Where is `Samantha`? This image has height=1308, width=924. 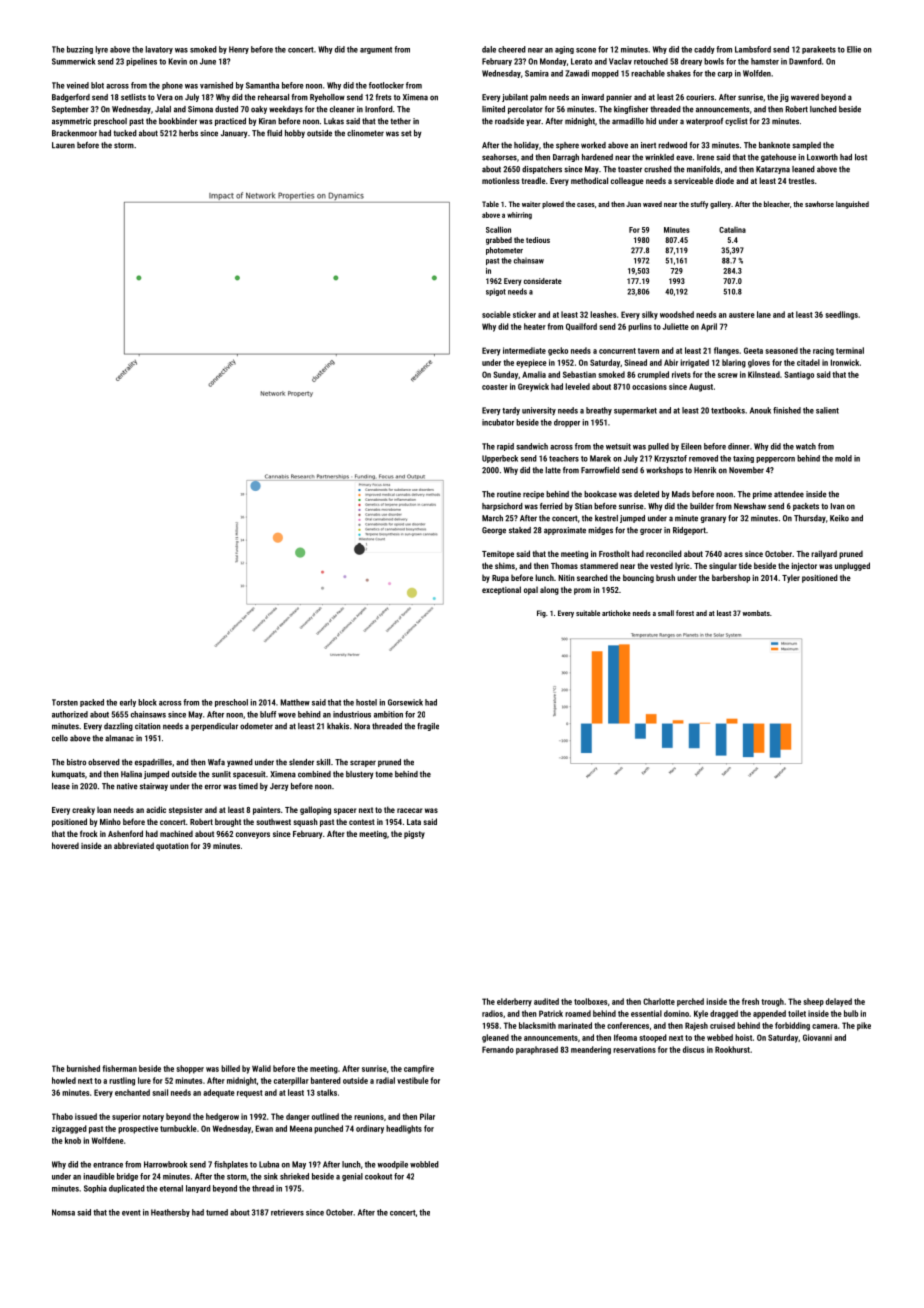
Samantha is located at coordinates (262, 85).
